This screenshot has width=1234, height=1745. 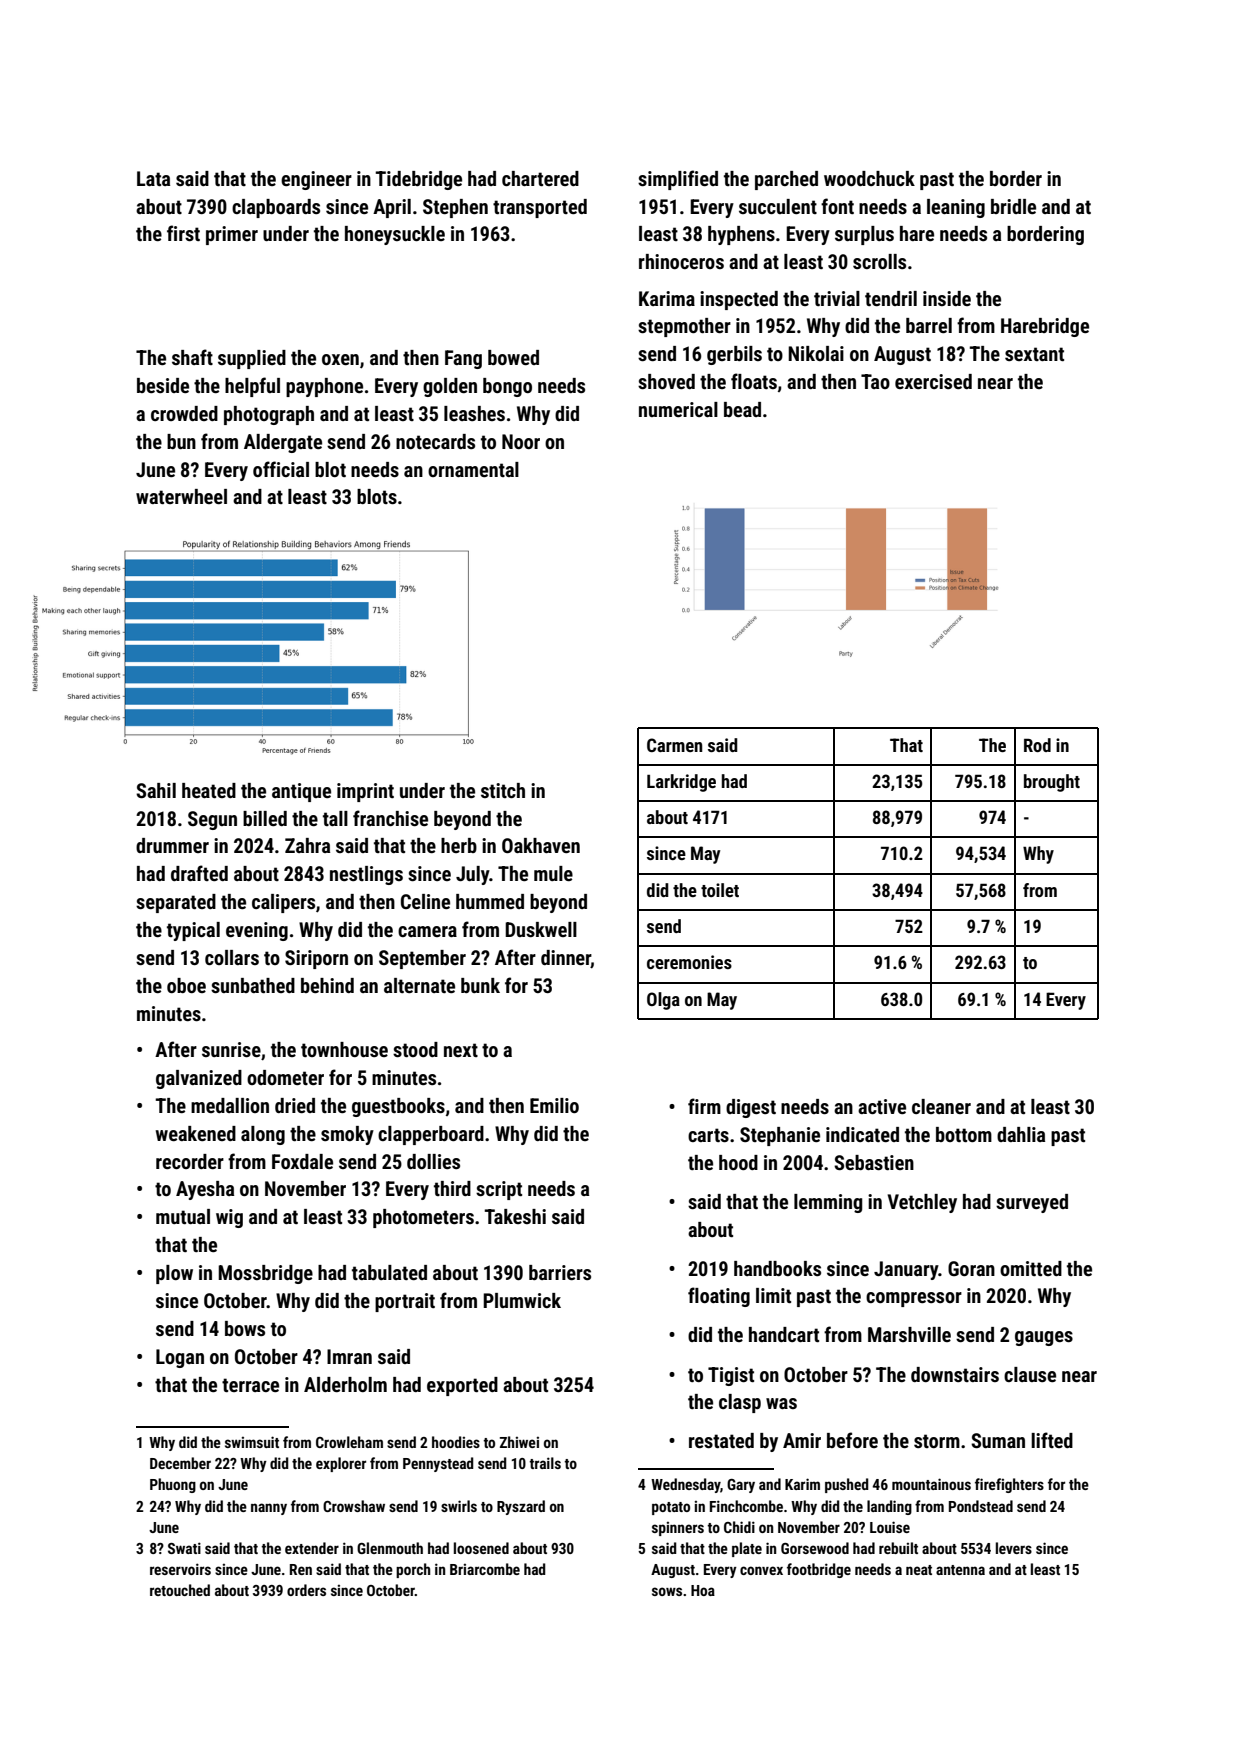 What do you see at coordinates (1052, 783) in the screenshot?
I see `brought` at bounding box center [1052, 783].
